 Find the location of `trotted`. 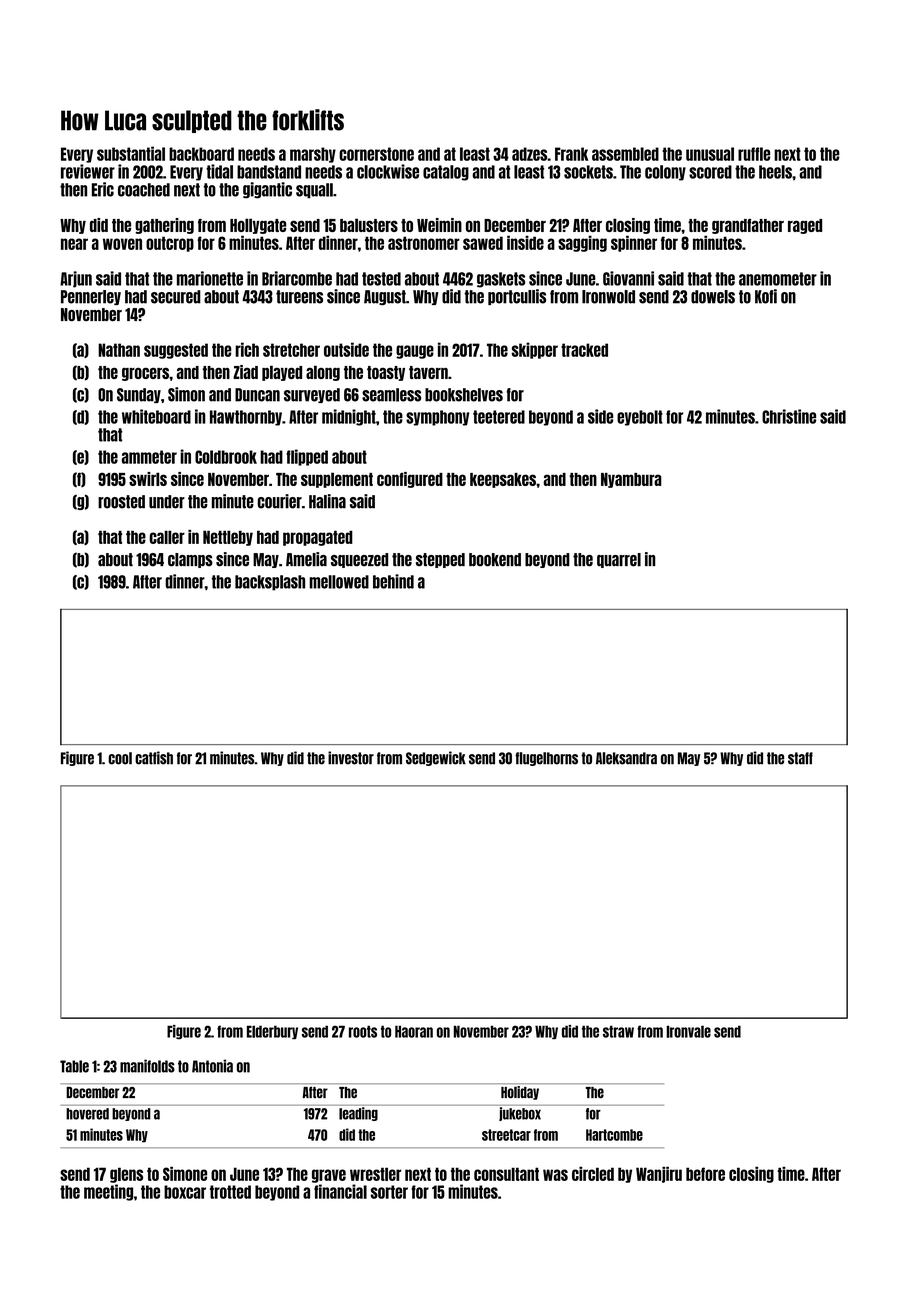

trotted is located at coordinates (230, 1192).
